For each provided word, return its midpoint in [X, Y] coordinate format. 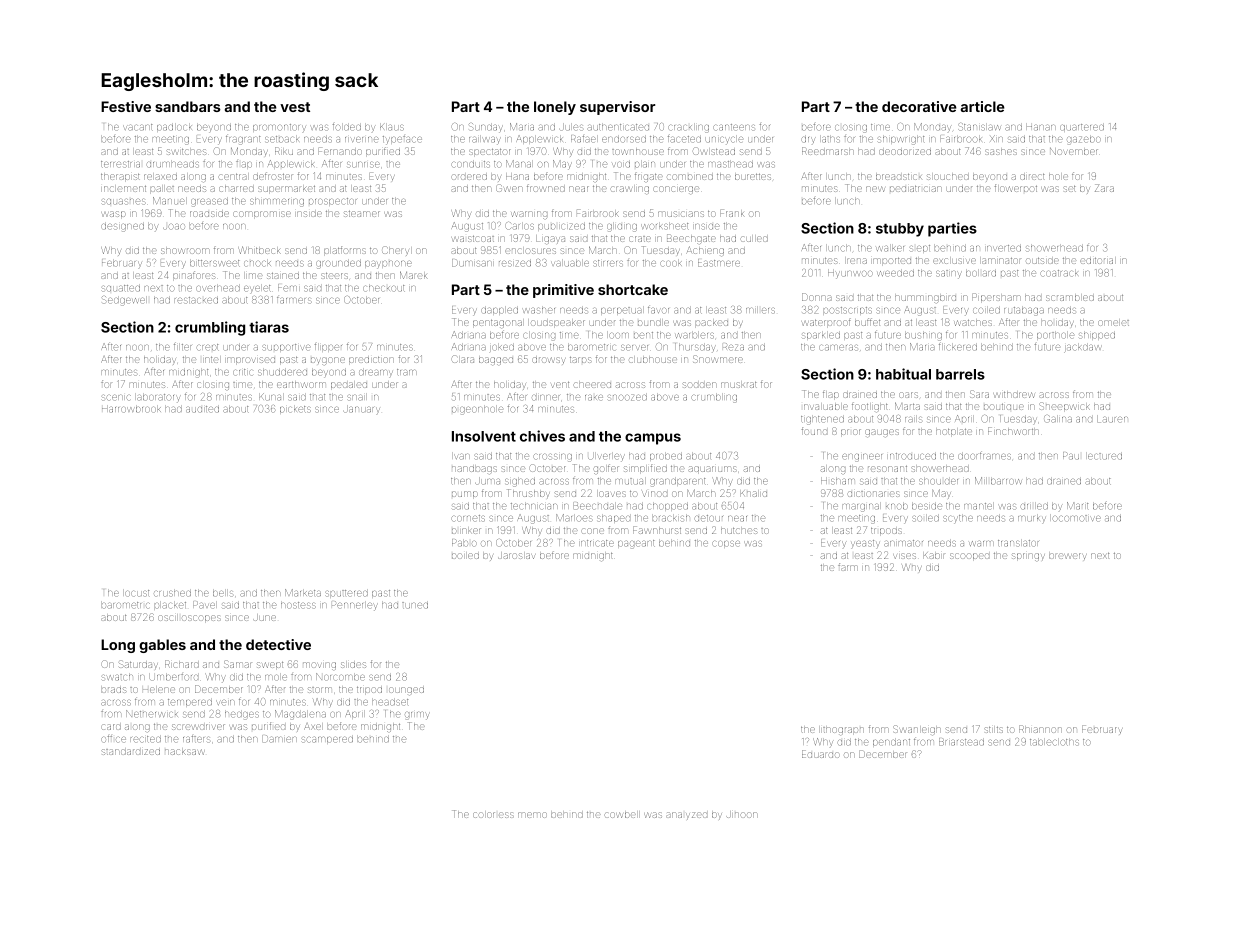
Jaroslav [516, 555]
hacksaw [184, 752]
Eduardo [820, 754]
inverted [1004, 248]
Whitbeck [260, 250]
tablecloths [1054, 742]
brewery [1068, 556]
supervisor [617, 108]
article [983, 106]
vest [295, 107]
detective [278, 644]
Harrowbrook [131, 410]
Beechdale [597, 506]
